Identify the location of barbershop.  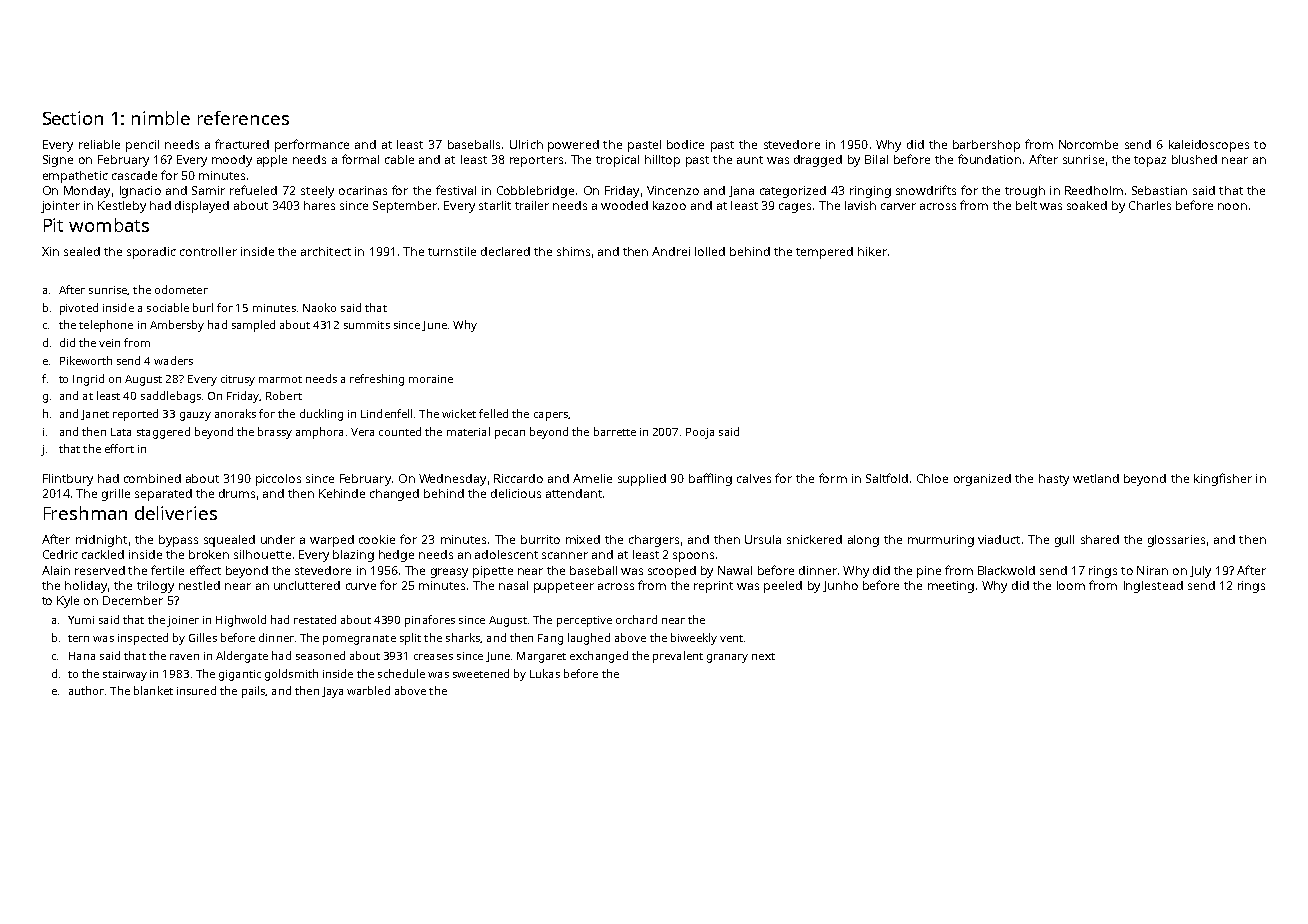
(986, 146).
